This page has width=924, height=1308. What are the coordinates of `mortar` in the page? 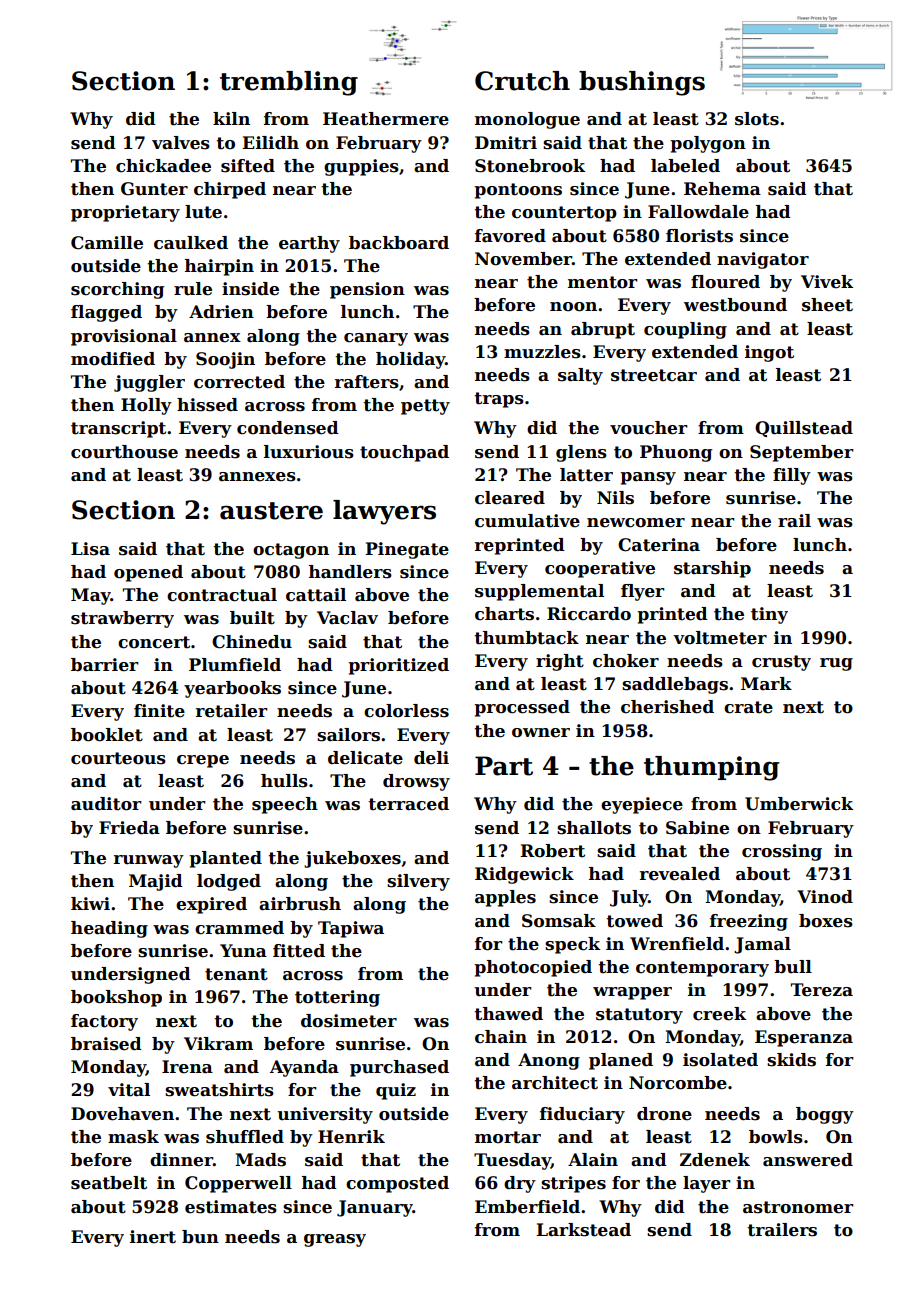 It's located at (508, 1137).
